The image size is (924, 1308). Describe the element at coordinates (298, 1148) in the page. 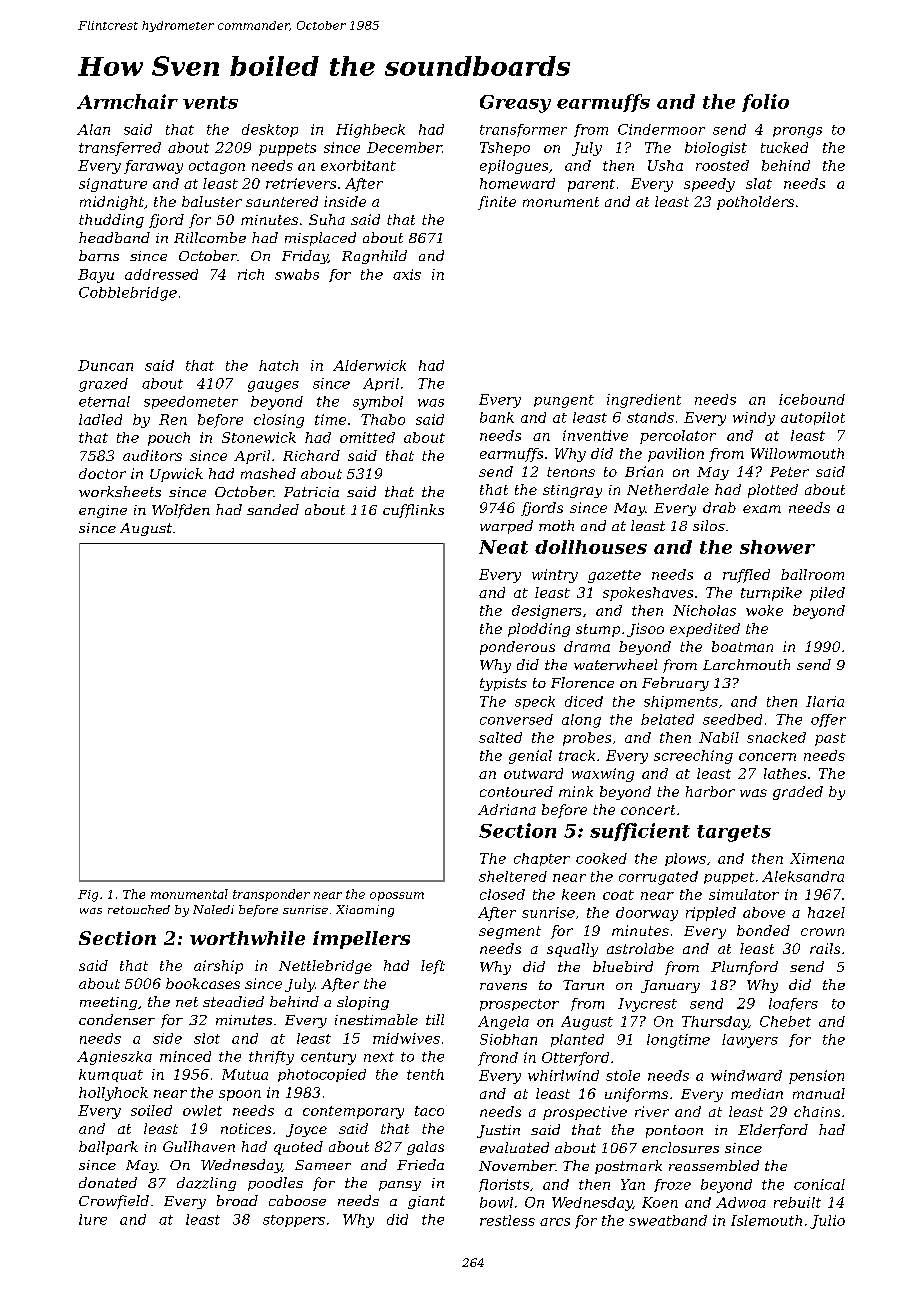

I see `quoted` at that location.
